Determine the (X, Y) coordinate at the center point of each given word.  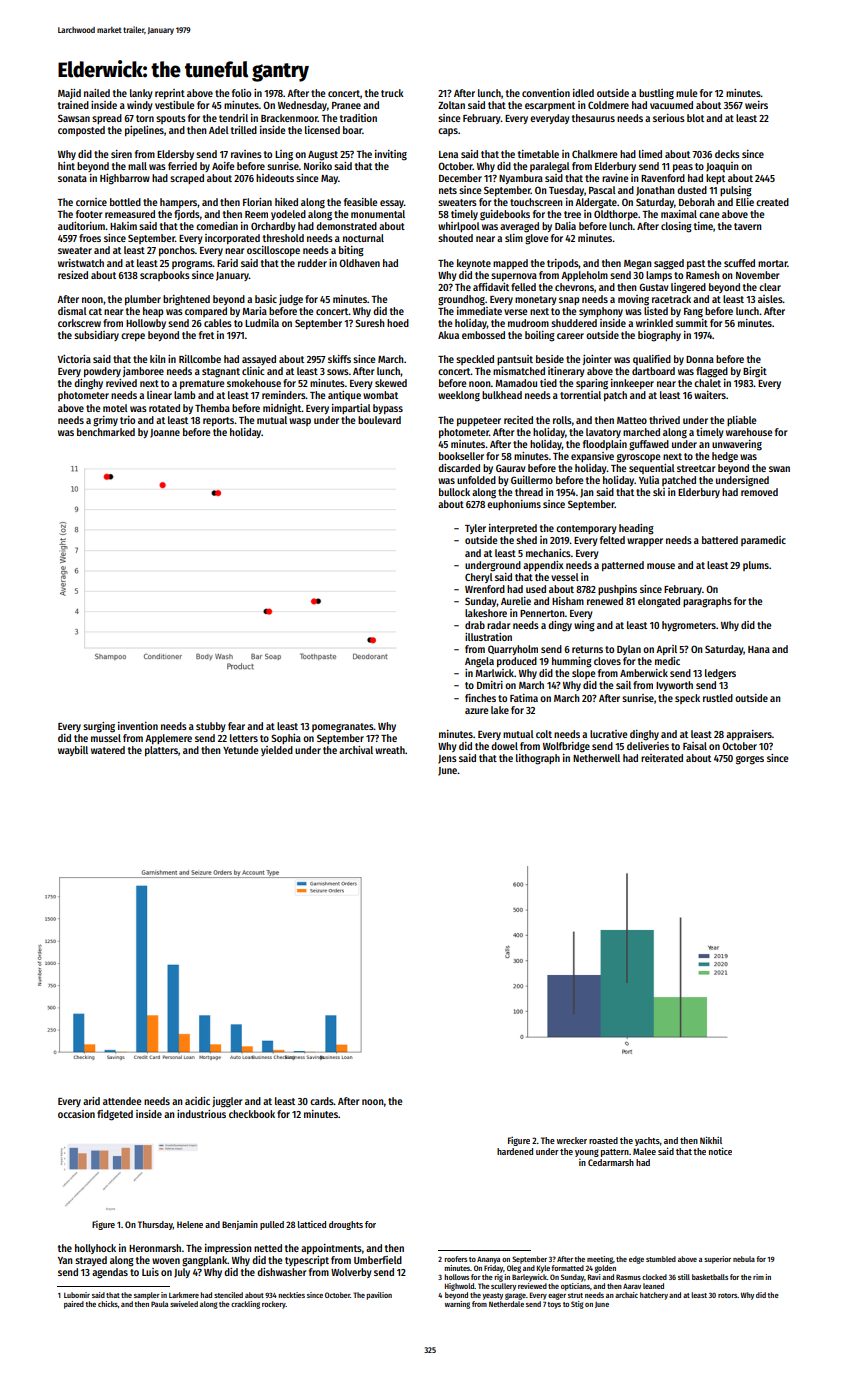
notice (720, 1151)
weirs (756, 105)
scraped (187, 179)
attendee (122, 1101)
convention (546, 93)
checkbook (252, 1114)
